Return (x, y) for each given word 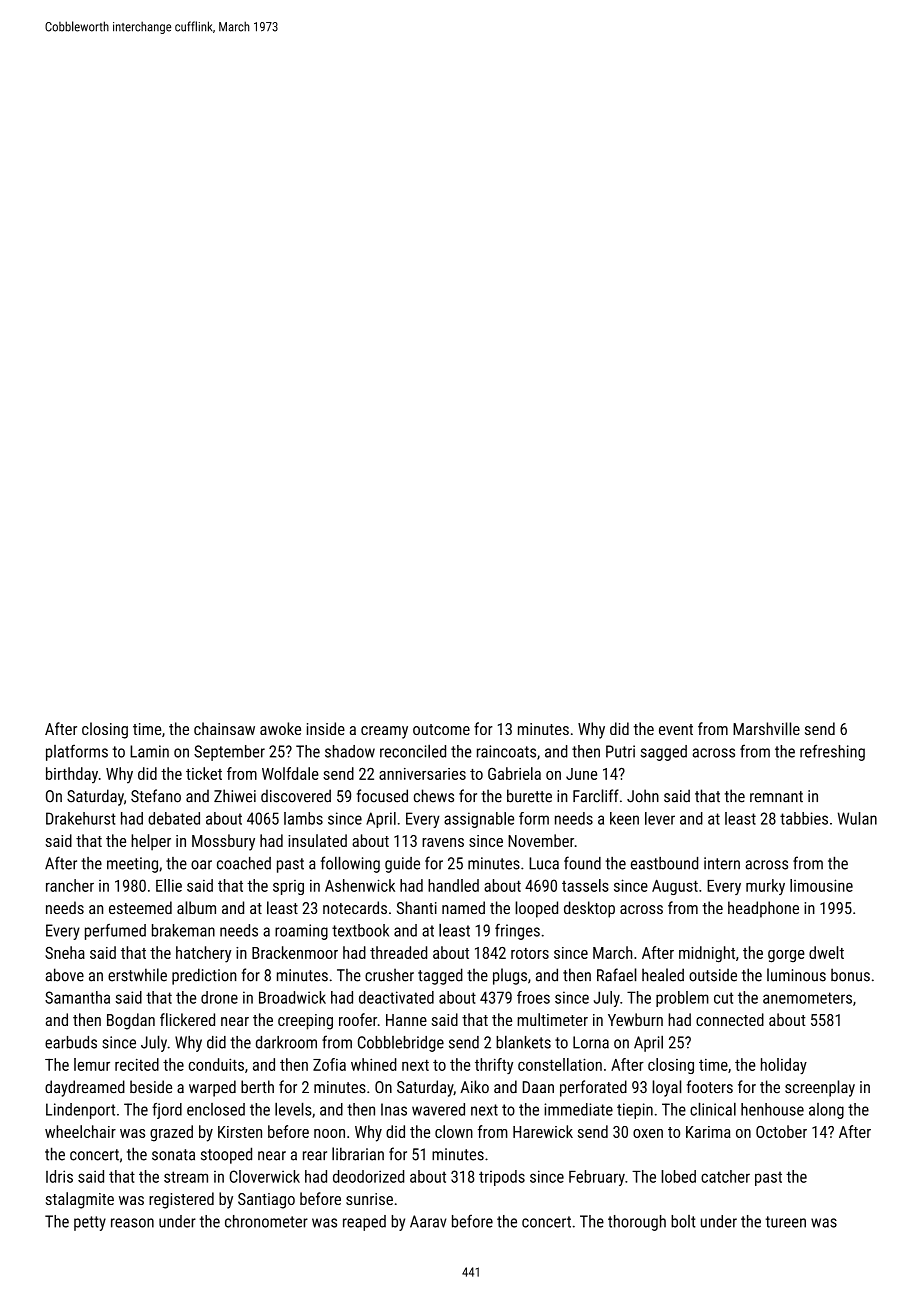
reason (132, 1223)
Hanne (406, 1020)
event (676, 729)
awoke (280, 728)
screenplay (820, 1088)
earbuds (71, 1042)
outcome (441, 729)
